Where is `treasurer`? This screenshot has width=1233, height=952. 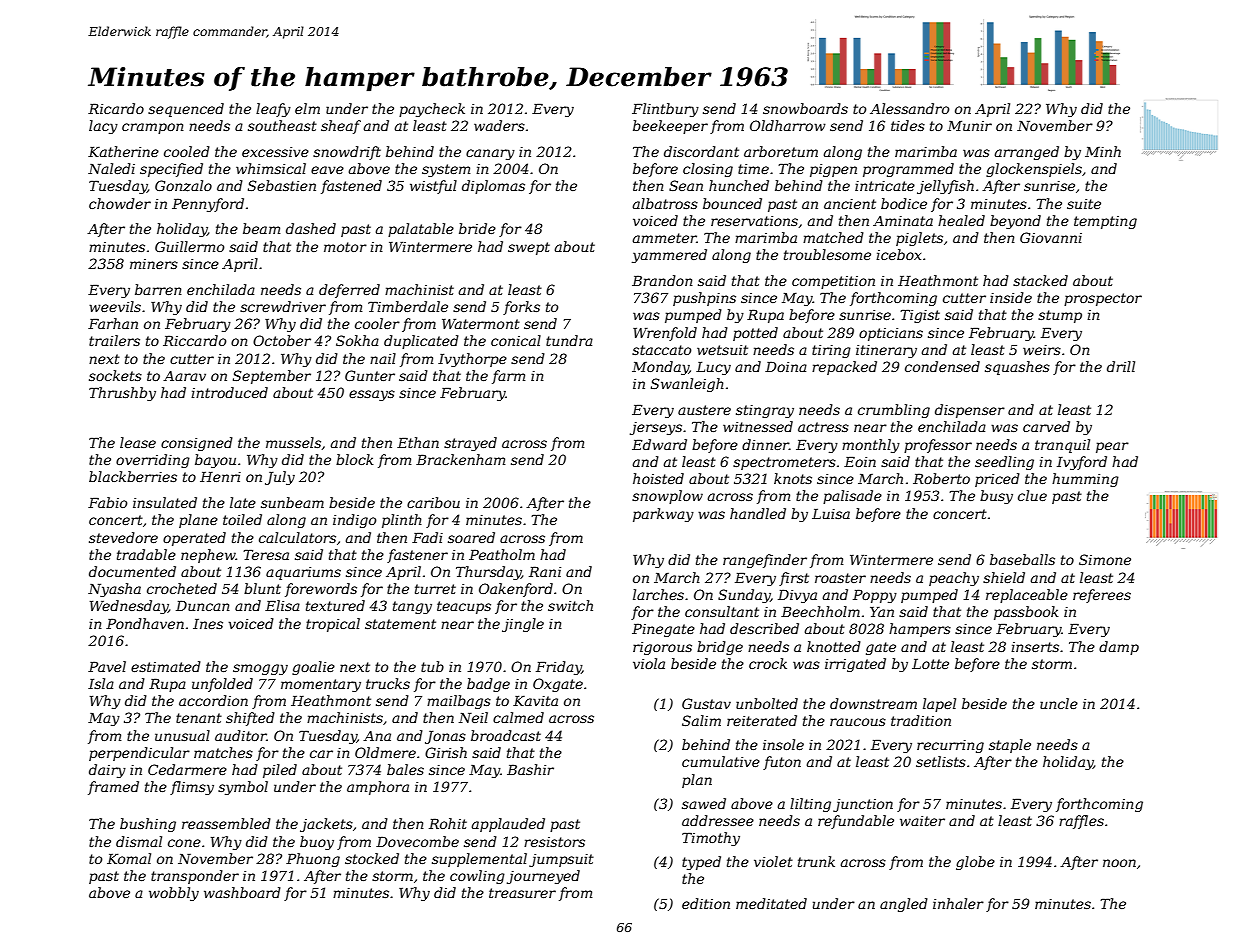
treasurer is located at coordinates (522, 893).
